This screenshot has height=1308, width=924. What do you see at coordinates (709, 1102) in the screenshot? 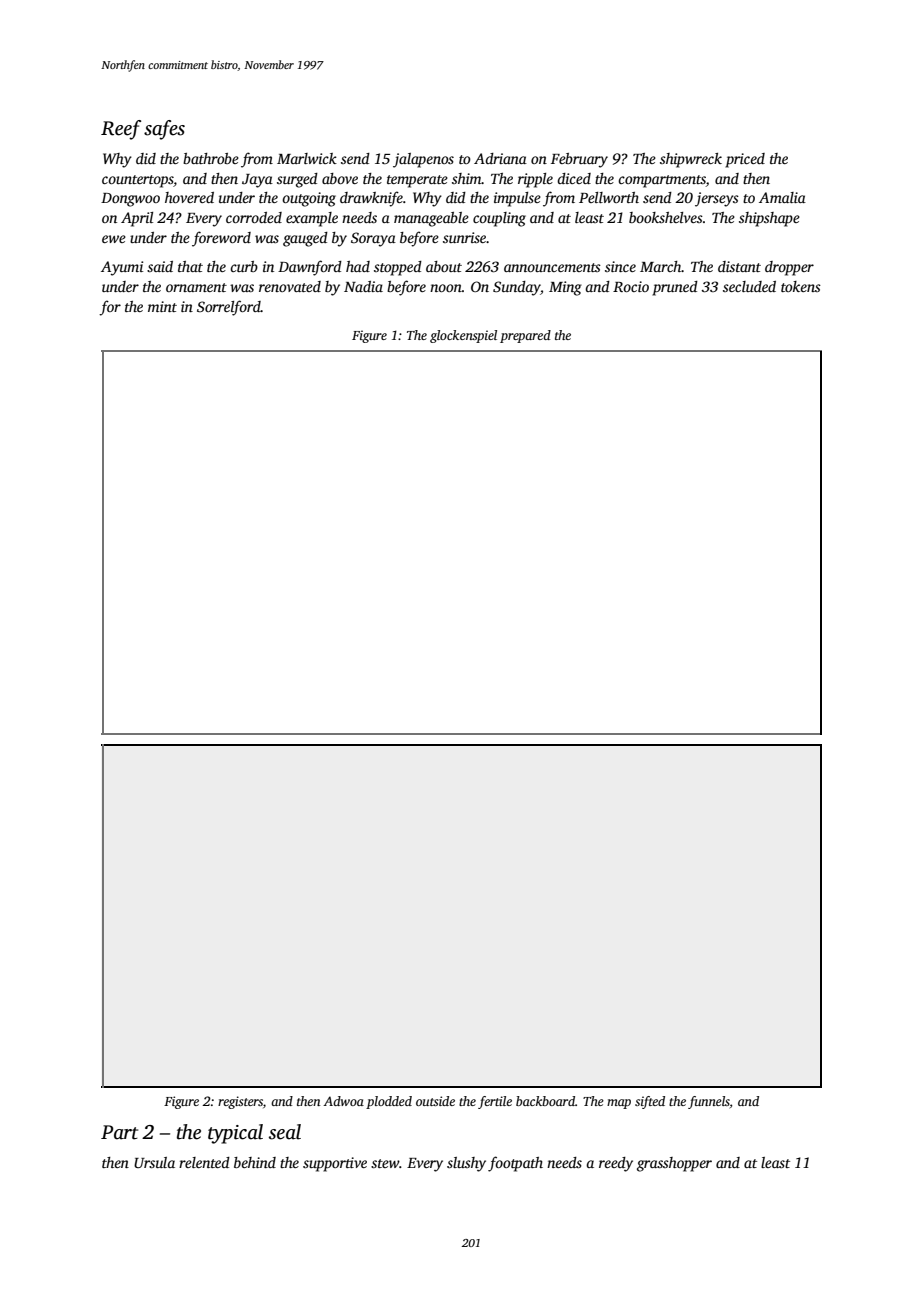
I see `funnels` at bounding box center [709, 1102].
